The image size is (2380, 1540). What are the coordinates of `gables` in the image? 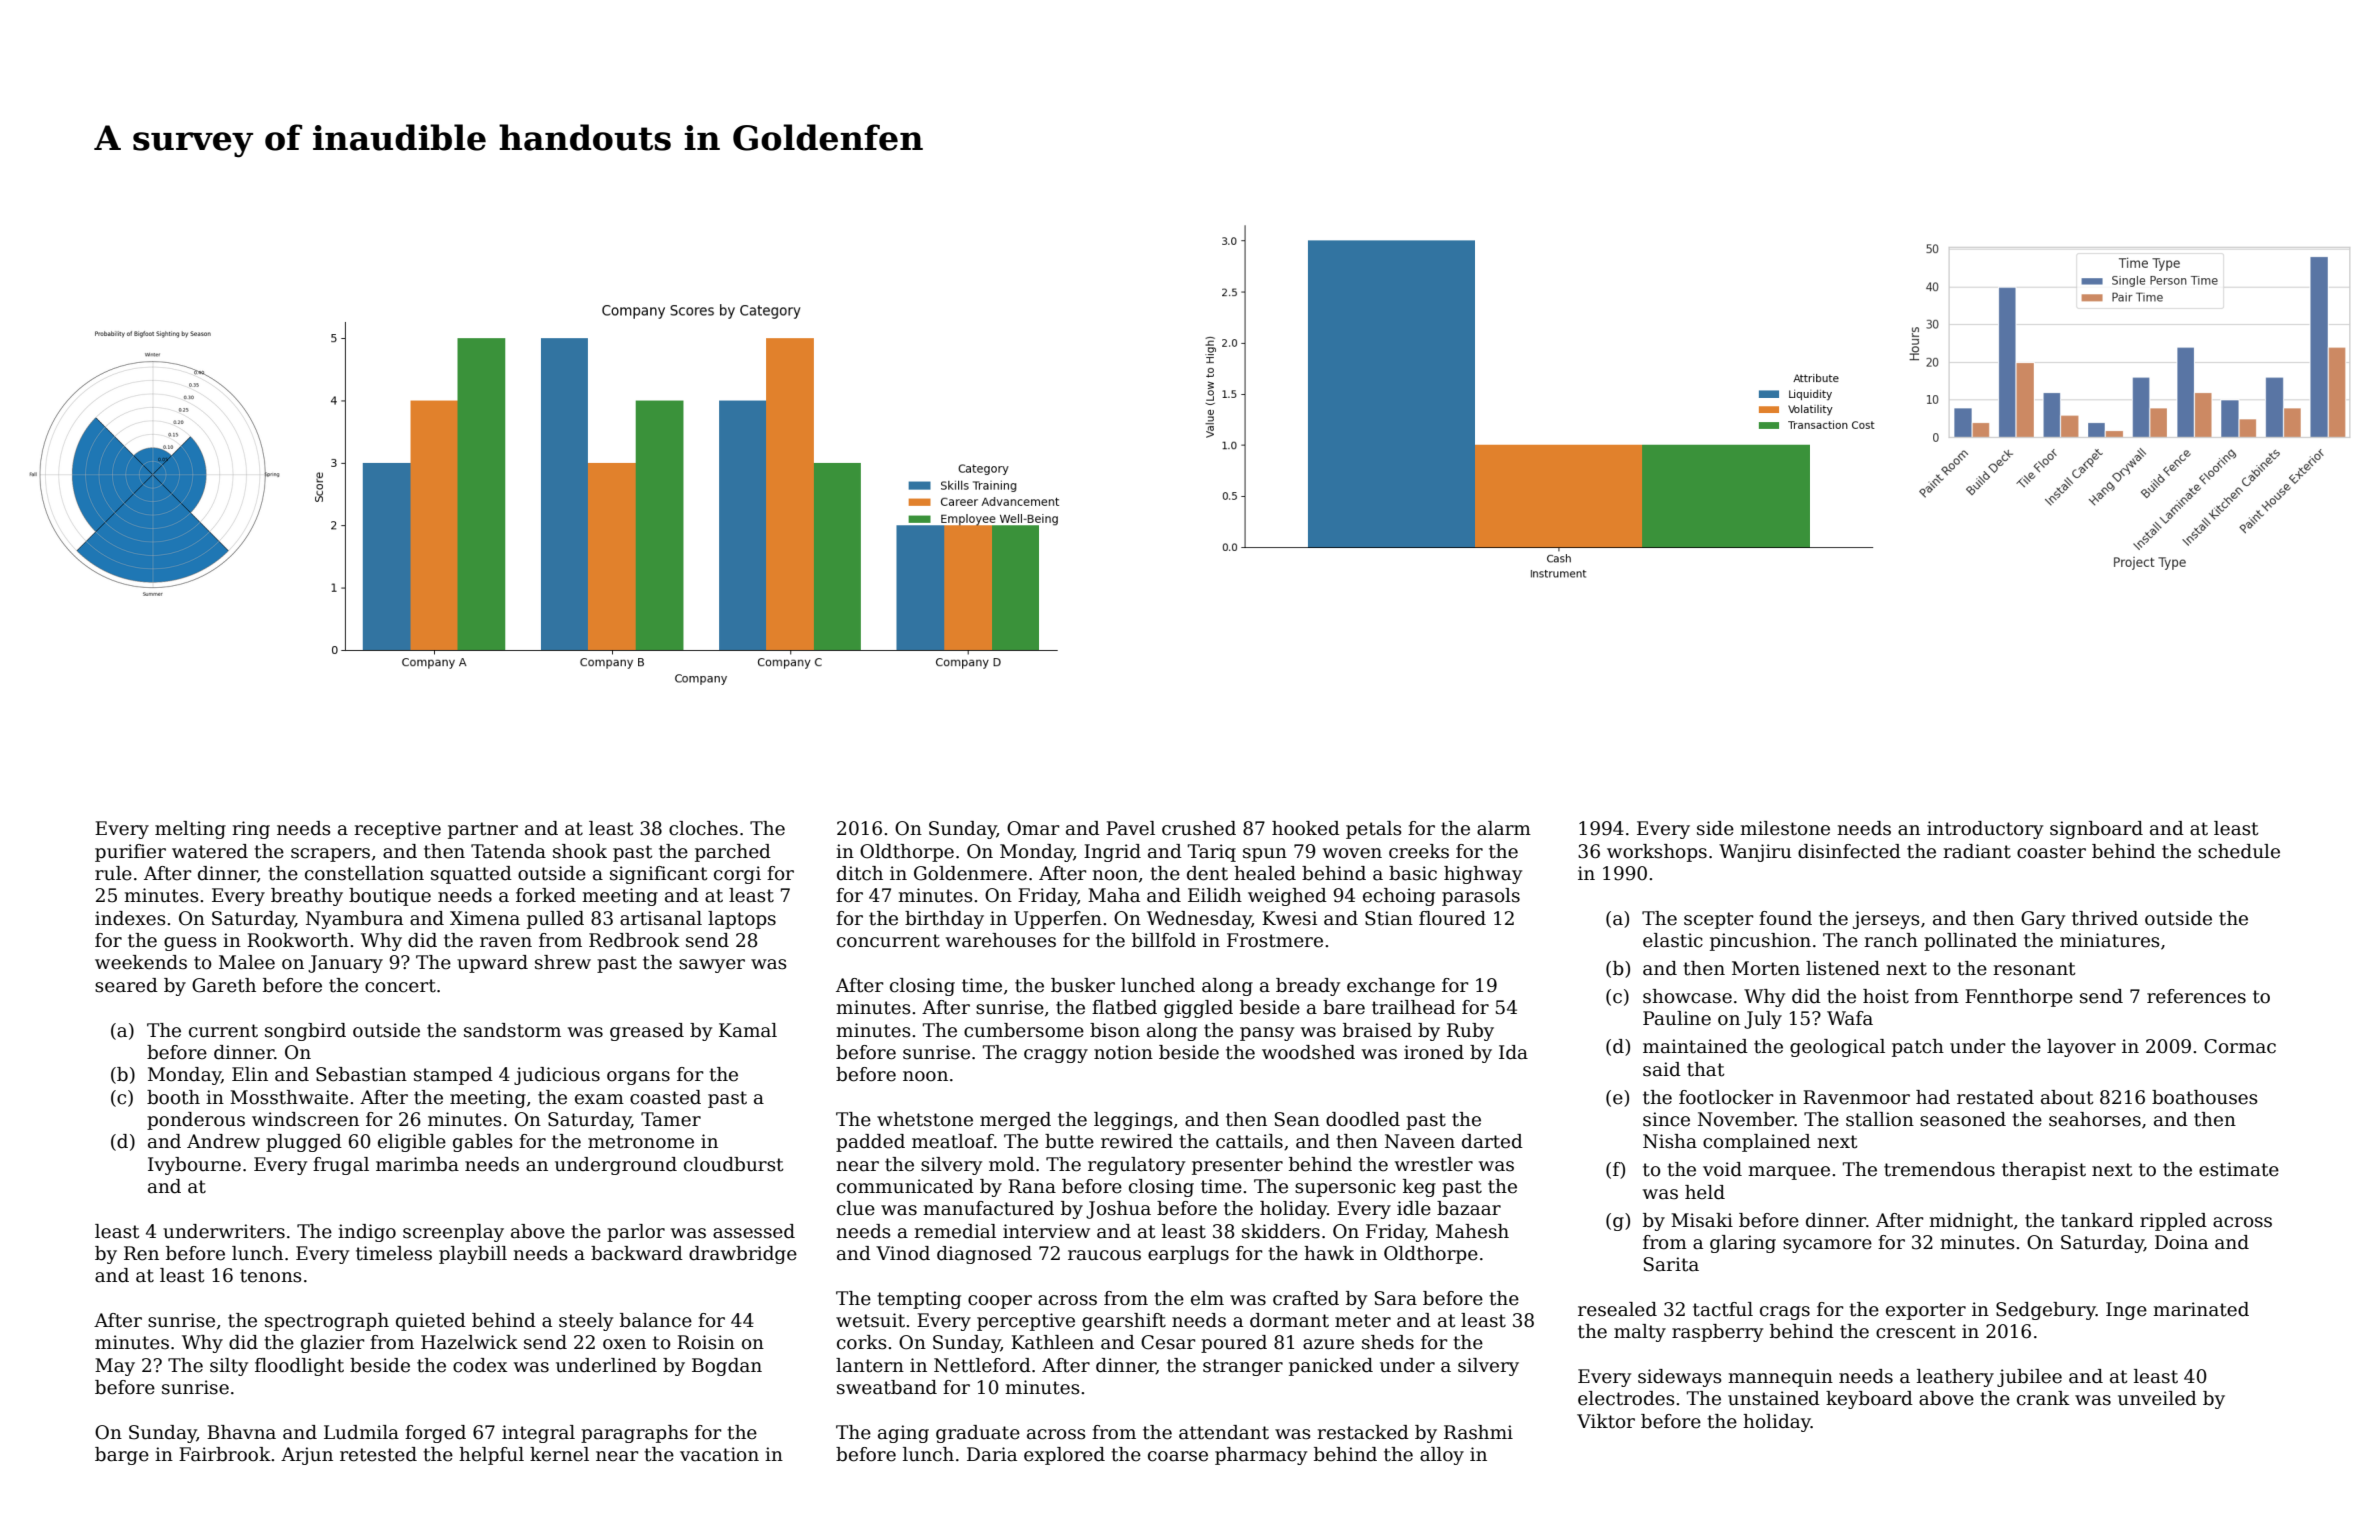 It's located at (483, 1143).
